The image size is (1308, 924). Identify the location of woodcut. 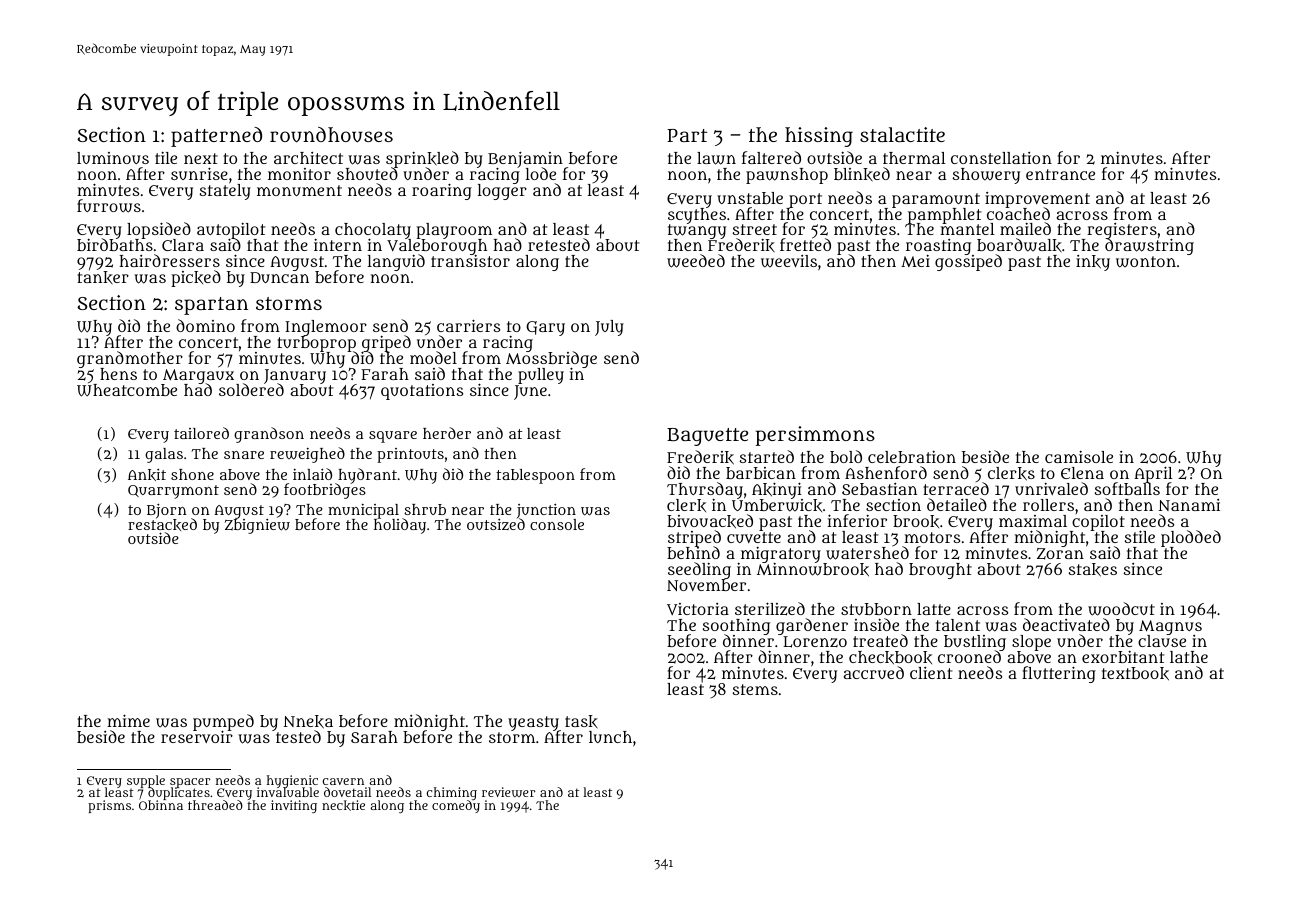
(1121, 609).
